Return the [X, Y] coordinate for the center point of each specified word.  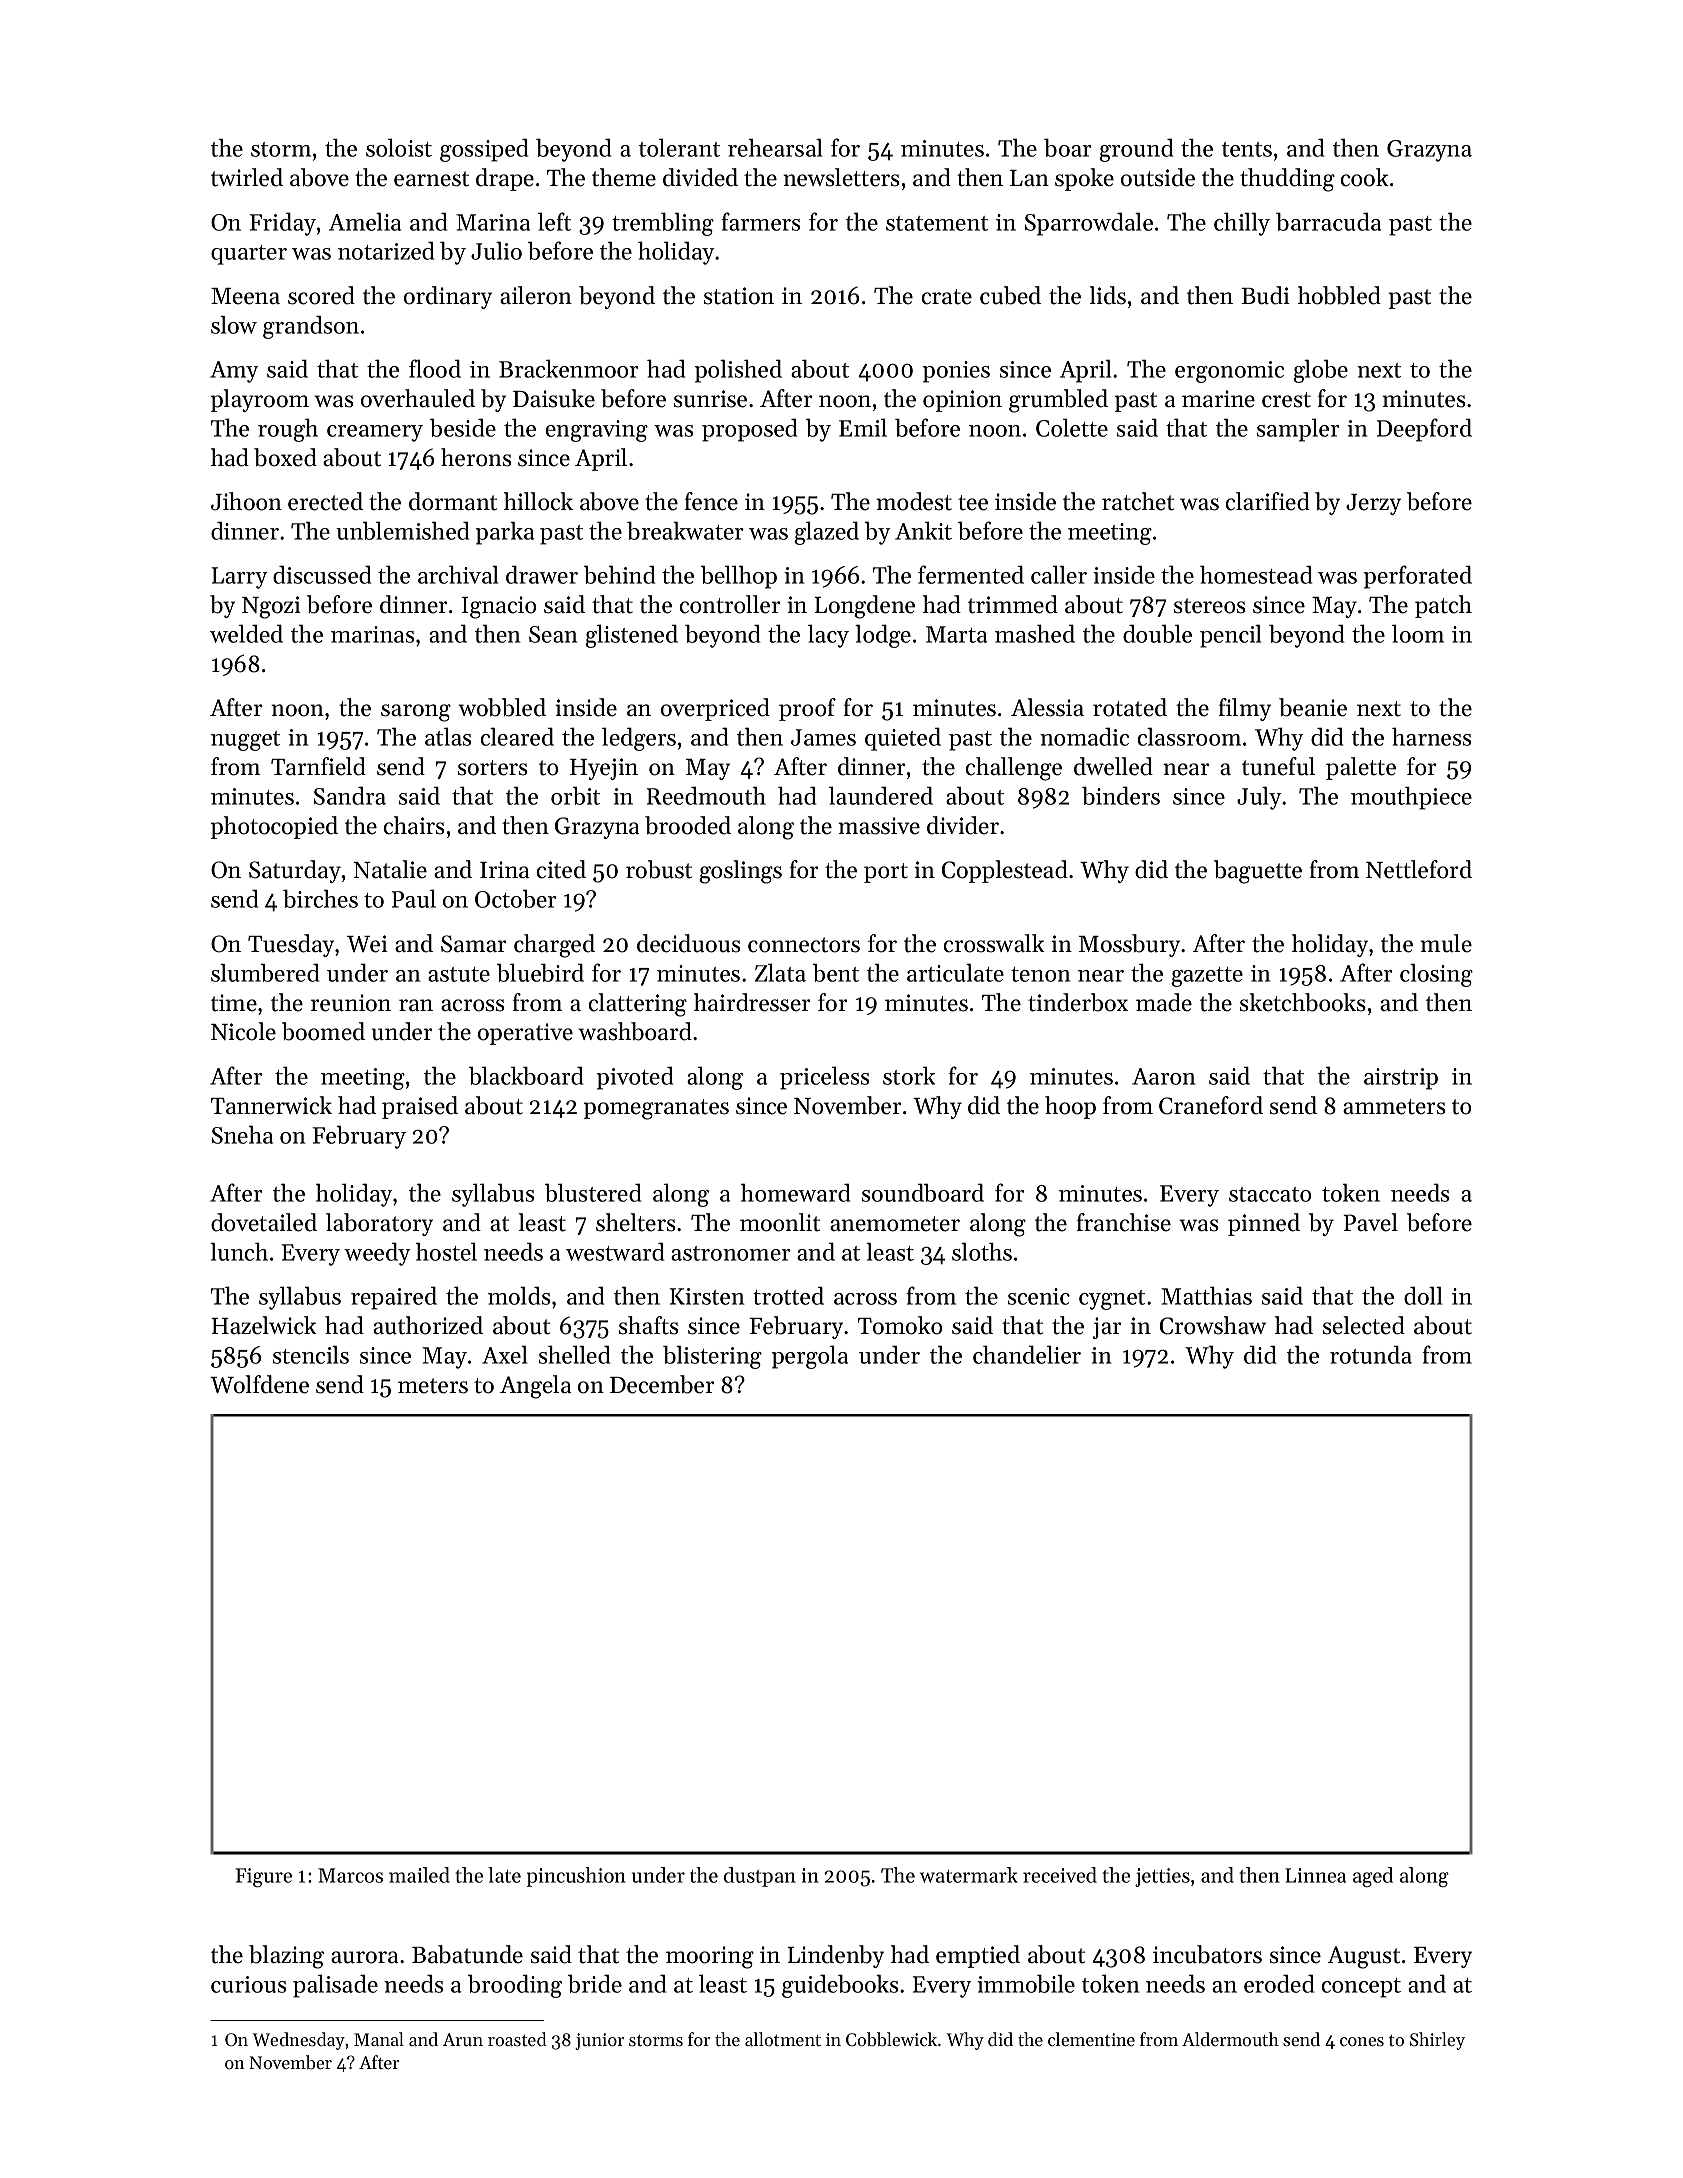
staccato [1270, 1194]
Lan [1029, 178]
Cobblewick [891, 2039]
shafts [649, 1325]
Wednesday [299, 2041]
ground [1136, 150]
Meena [245, 296]
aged [1373, 1877]
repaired [394, 1298]
